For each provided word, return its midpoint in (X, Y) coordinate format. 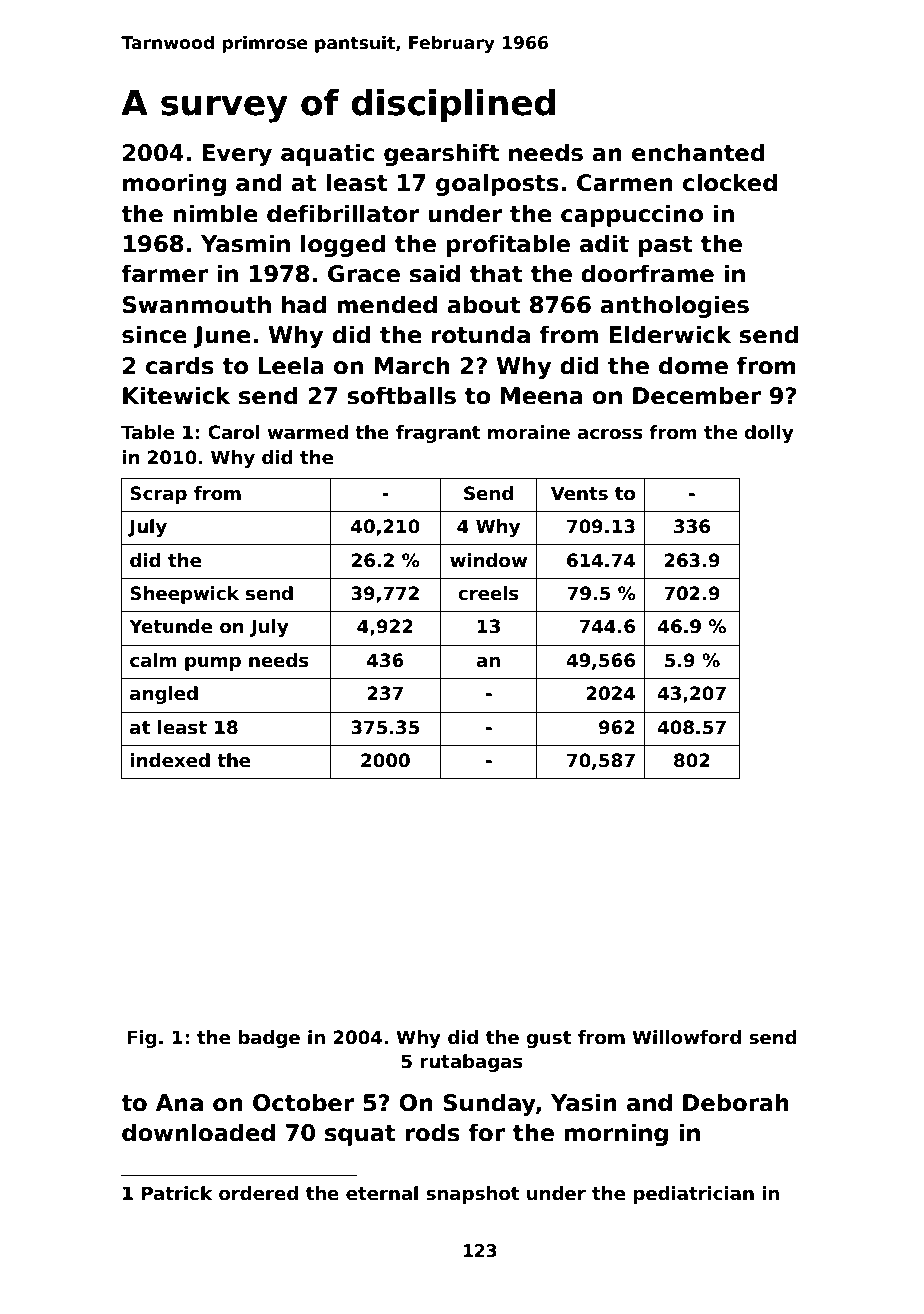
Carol (234, 432)
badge (269, 1039)
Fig (141, 1039)
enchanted (698, 152)
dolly (769, 434)
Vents (579, 493)
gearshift (441, 154)
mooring (174, 184)
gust (548, 1039)
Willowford (686, 1037)
